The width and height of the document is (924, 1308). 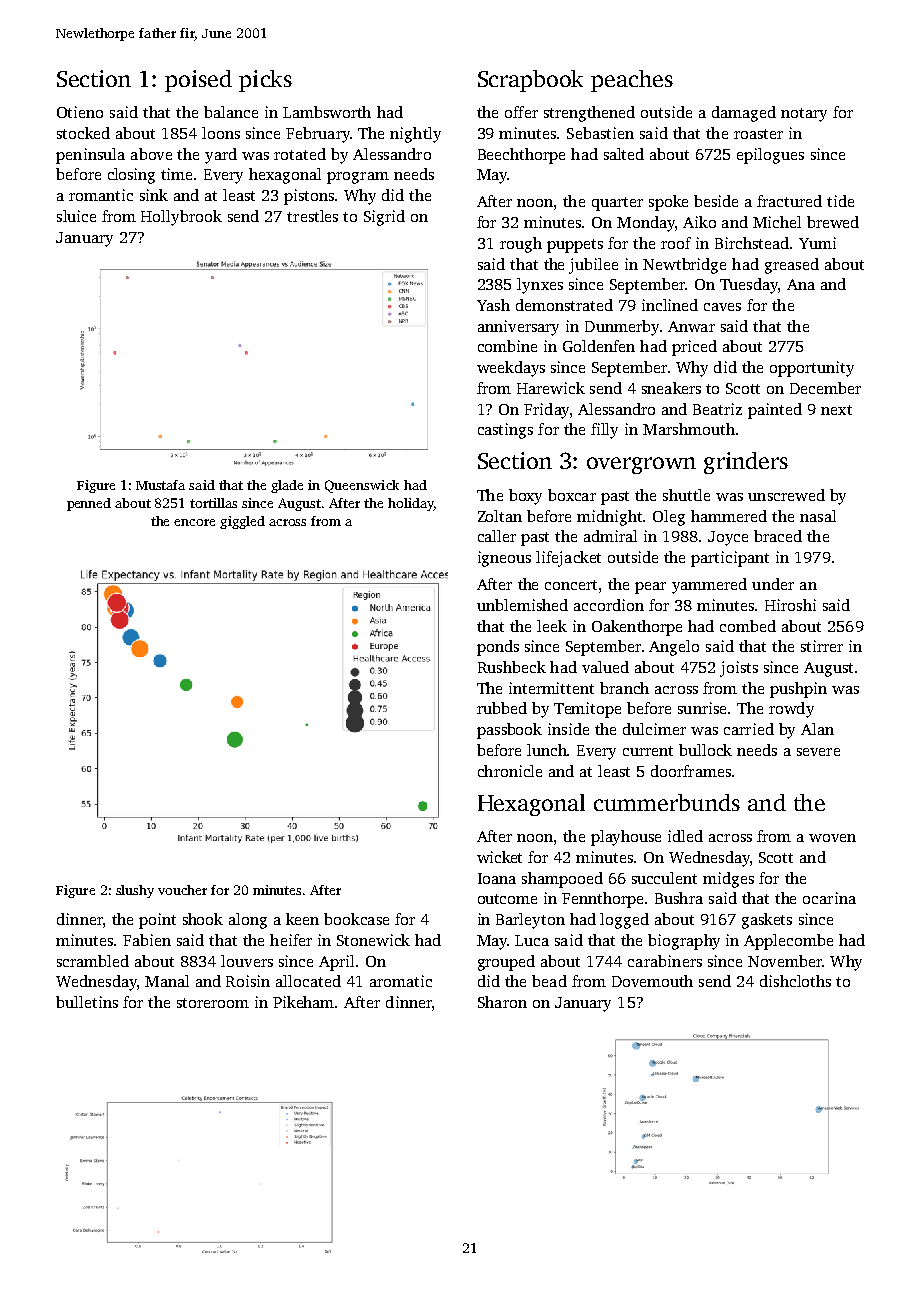 What do you see at coordinates (265, 81) in the document?
I see `picks` at bounding box center [265, 81].
